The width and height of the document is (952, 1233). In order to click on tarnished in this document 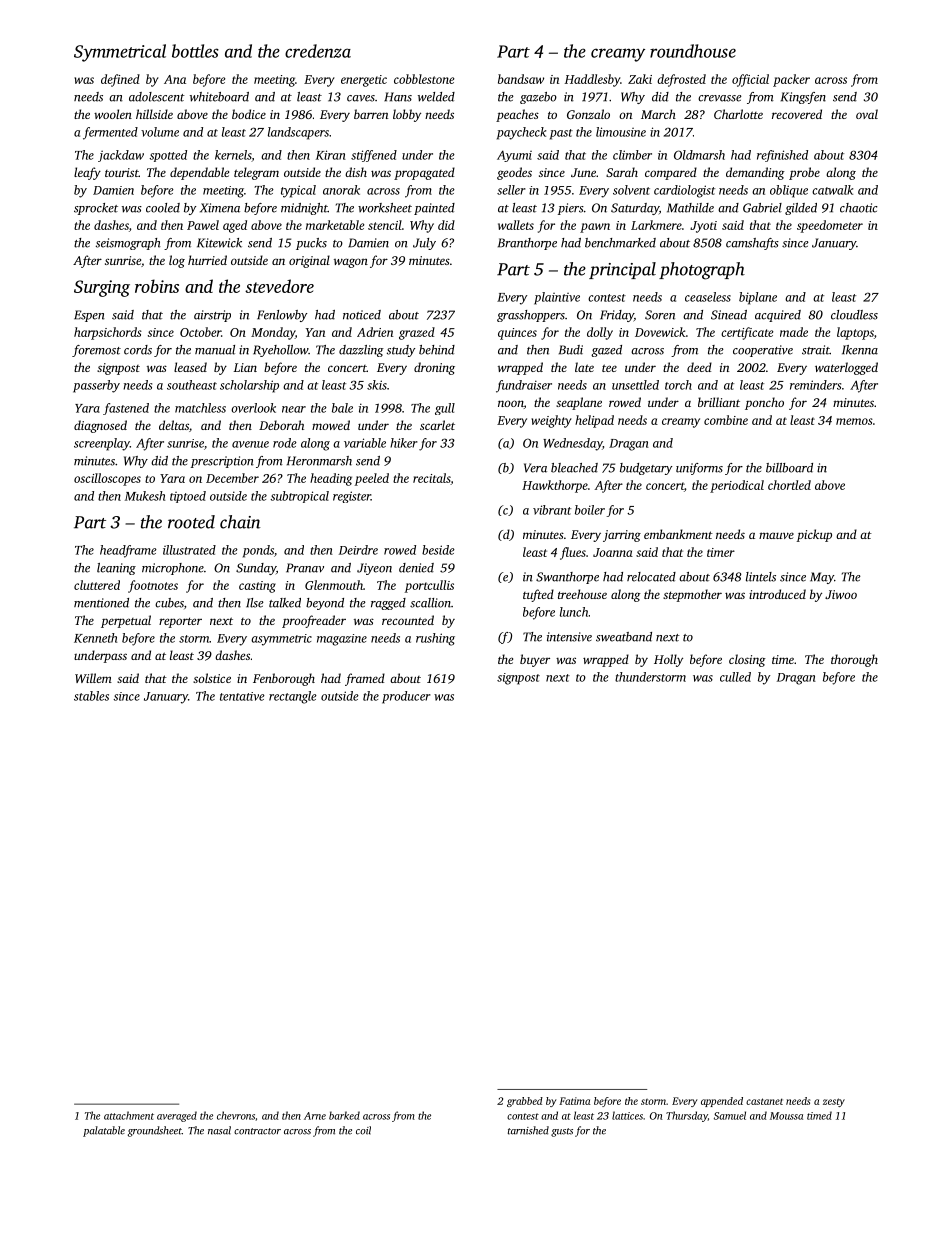, I will do `click(528, 1130)`.
